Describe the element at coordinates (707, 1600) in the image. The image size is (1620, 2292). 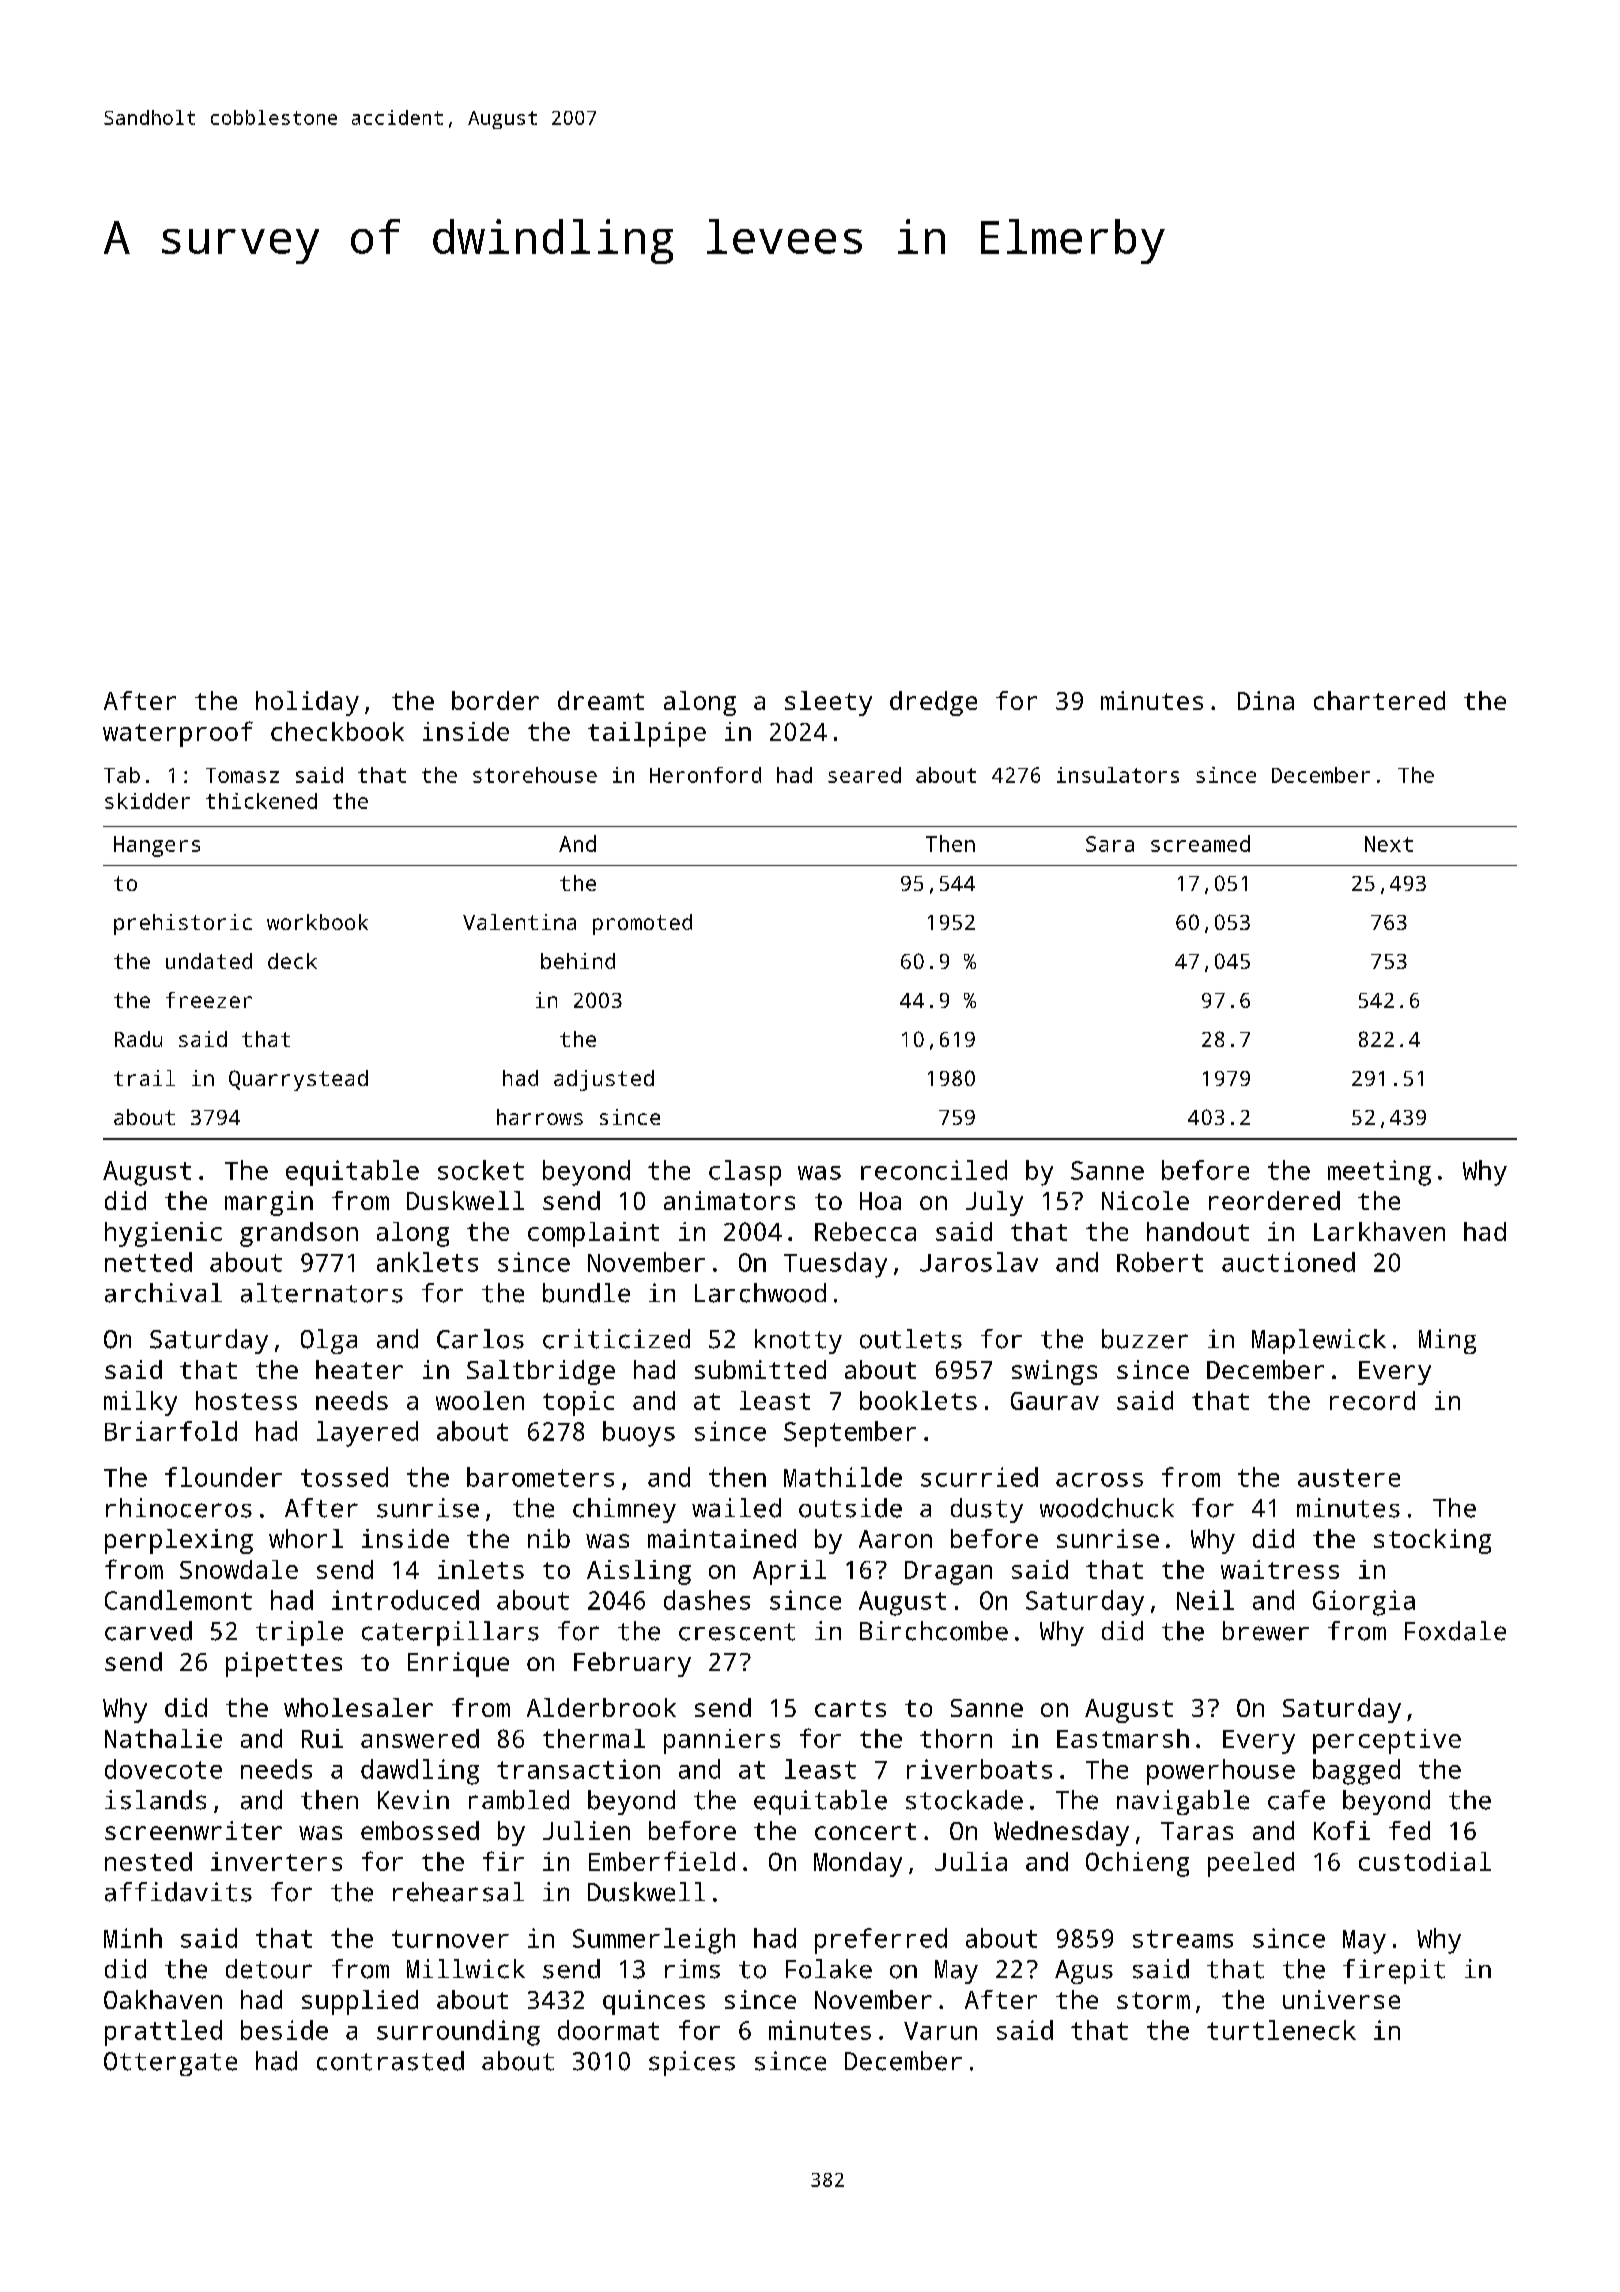
I see `dashes` at that location.
